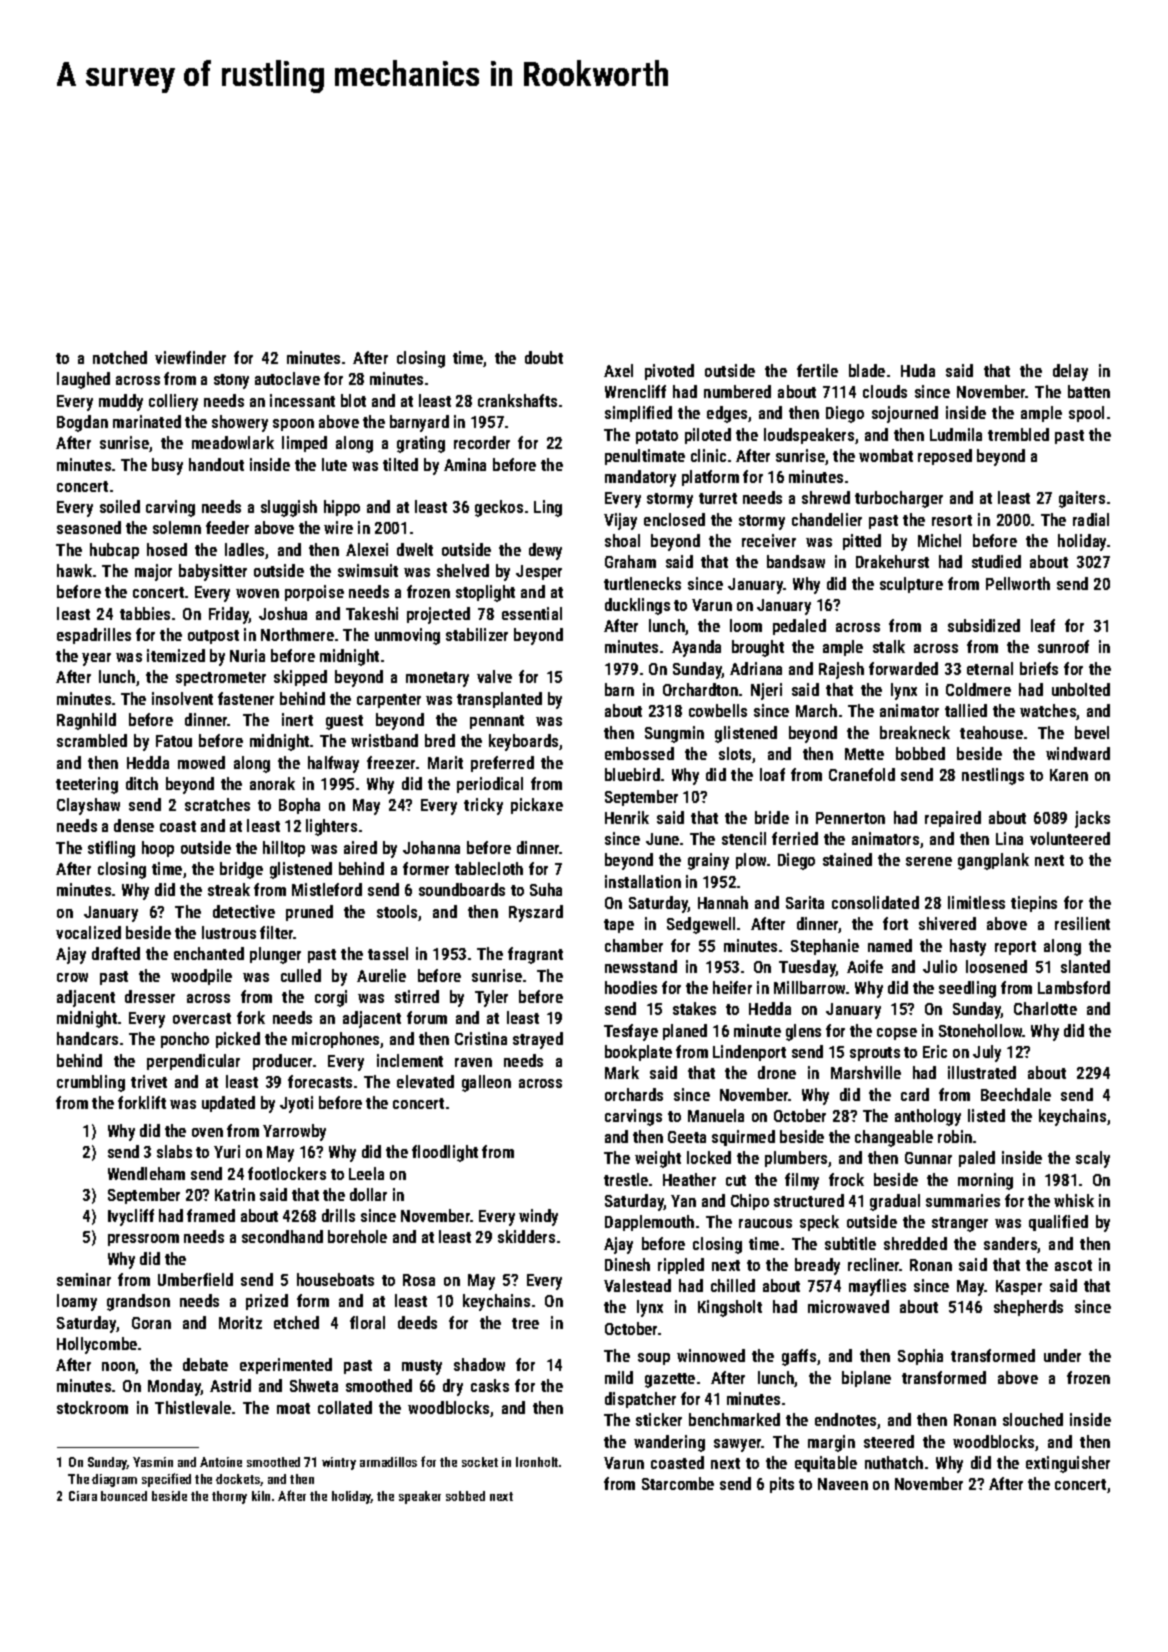 The image size is (1168, 1652). What do you see at coordinates (1082, 923) in the image?
I see `resilient` at bounding box center [1082, 923].
